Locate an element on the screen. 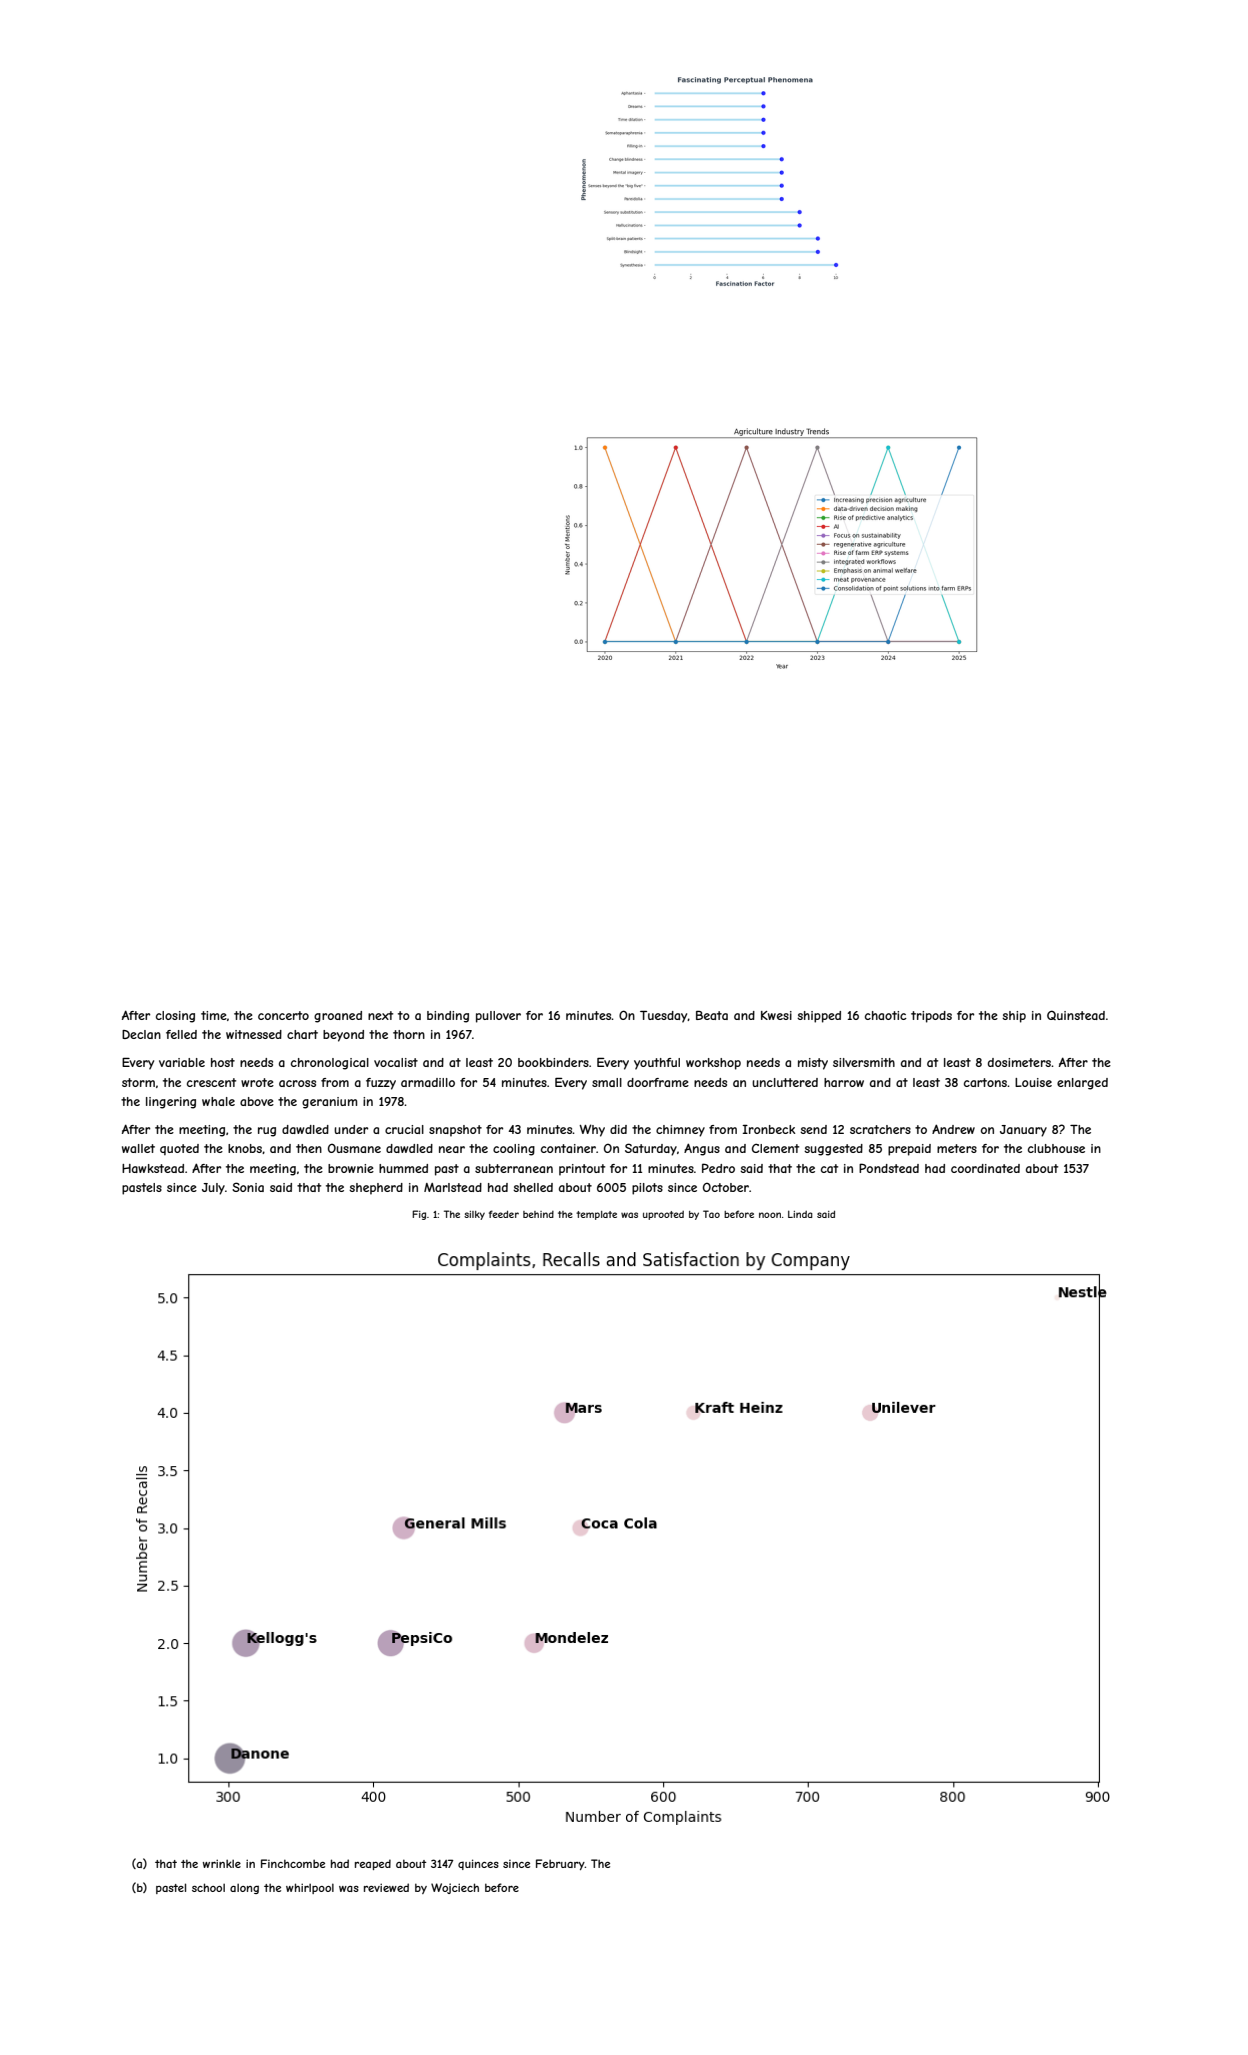 The width and height of the screenshot is (1248, 2055). Linda is located at coordinates (800, 1214).
